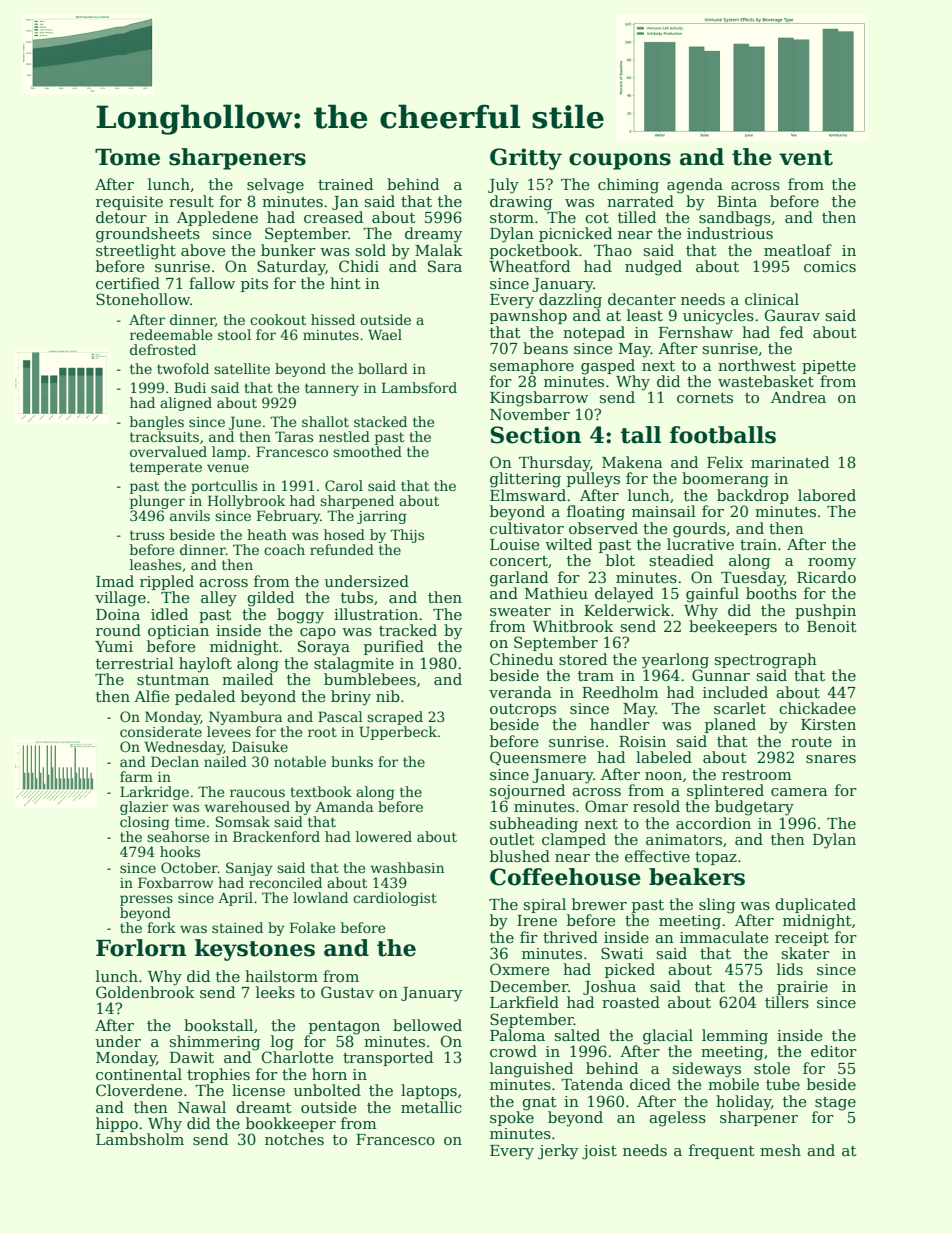 This document has height=1233, width=952. Describe the element at coordinates (538, 758) in the document. I see `Queensmere` at that location.
